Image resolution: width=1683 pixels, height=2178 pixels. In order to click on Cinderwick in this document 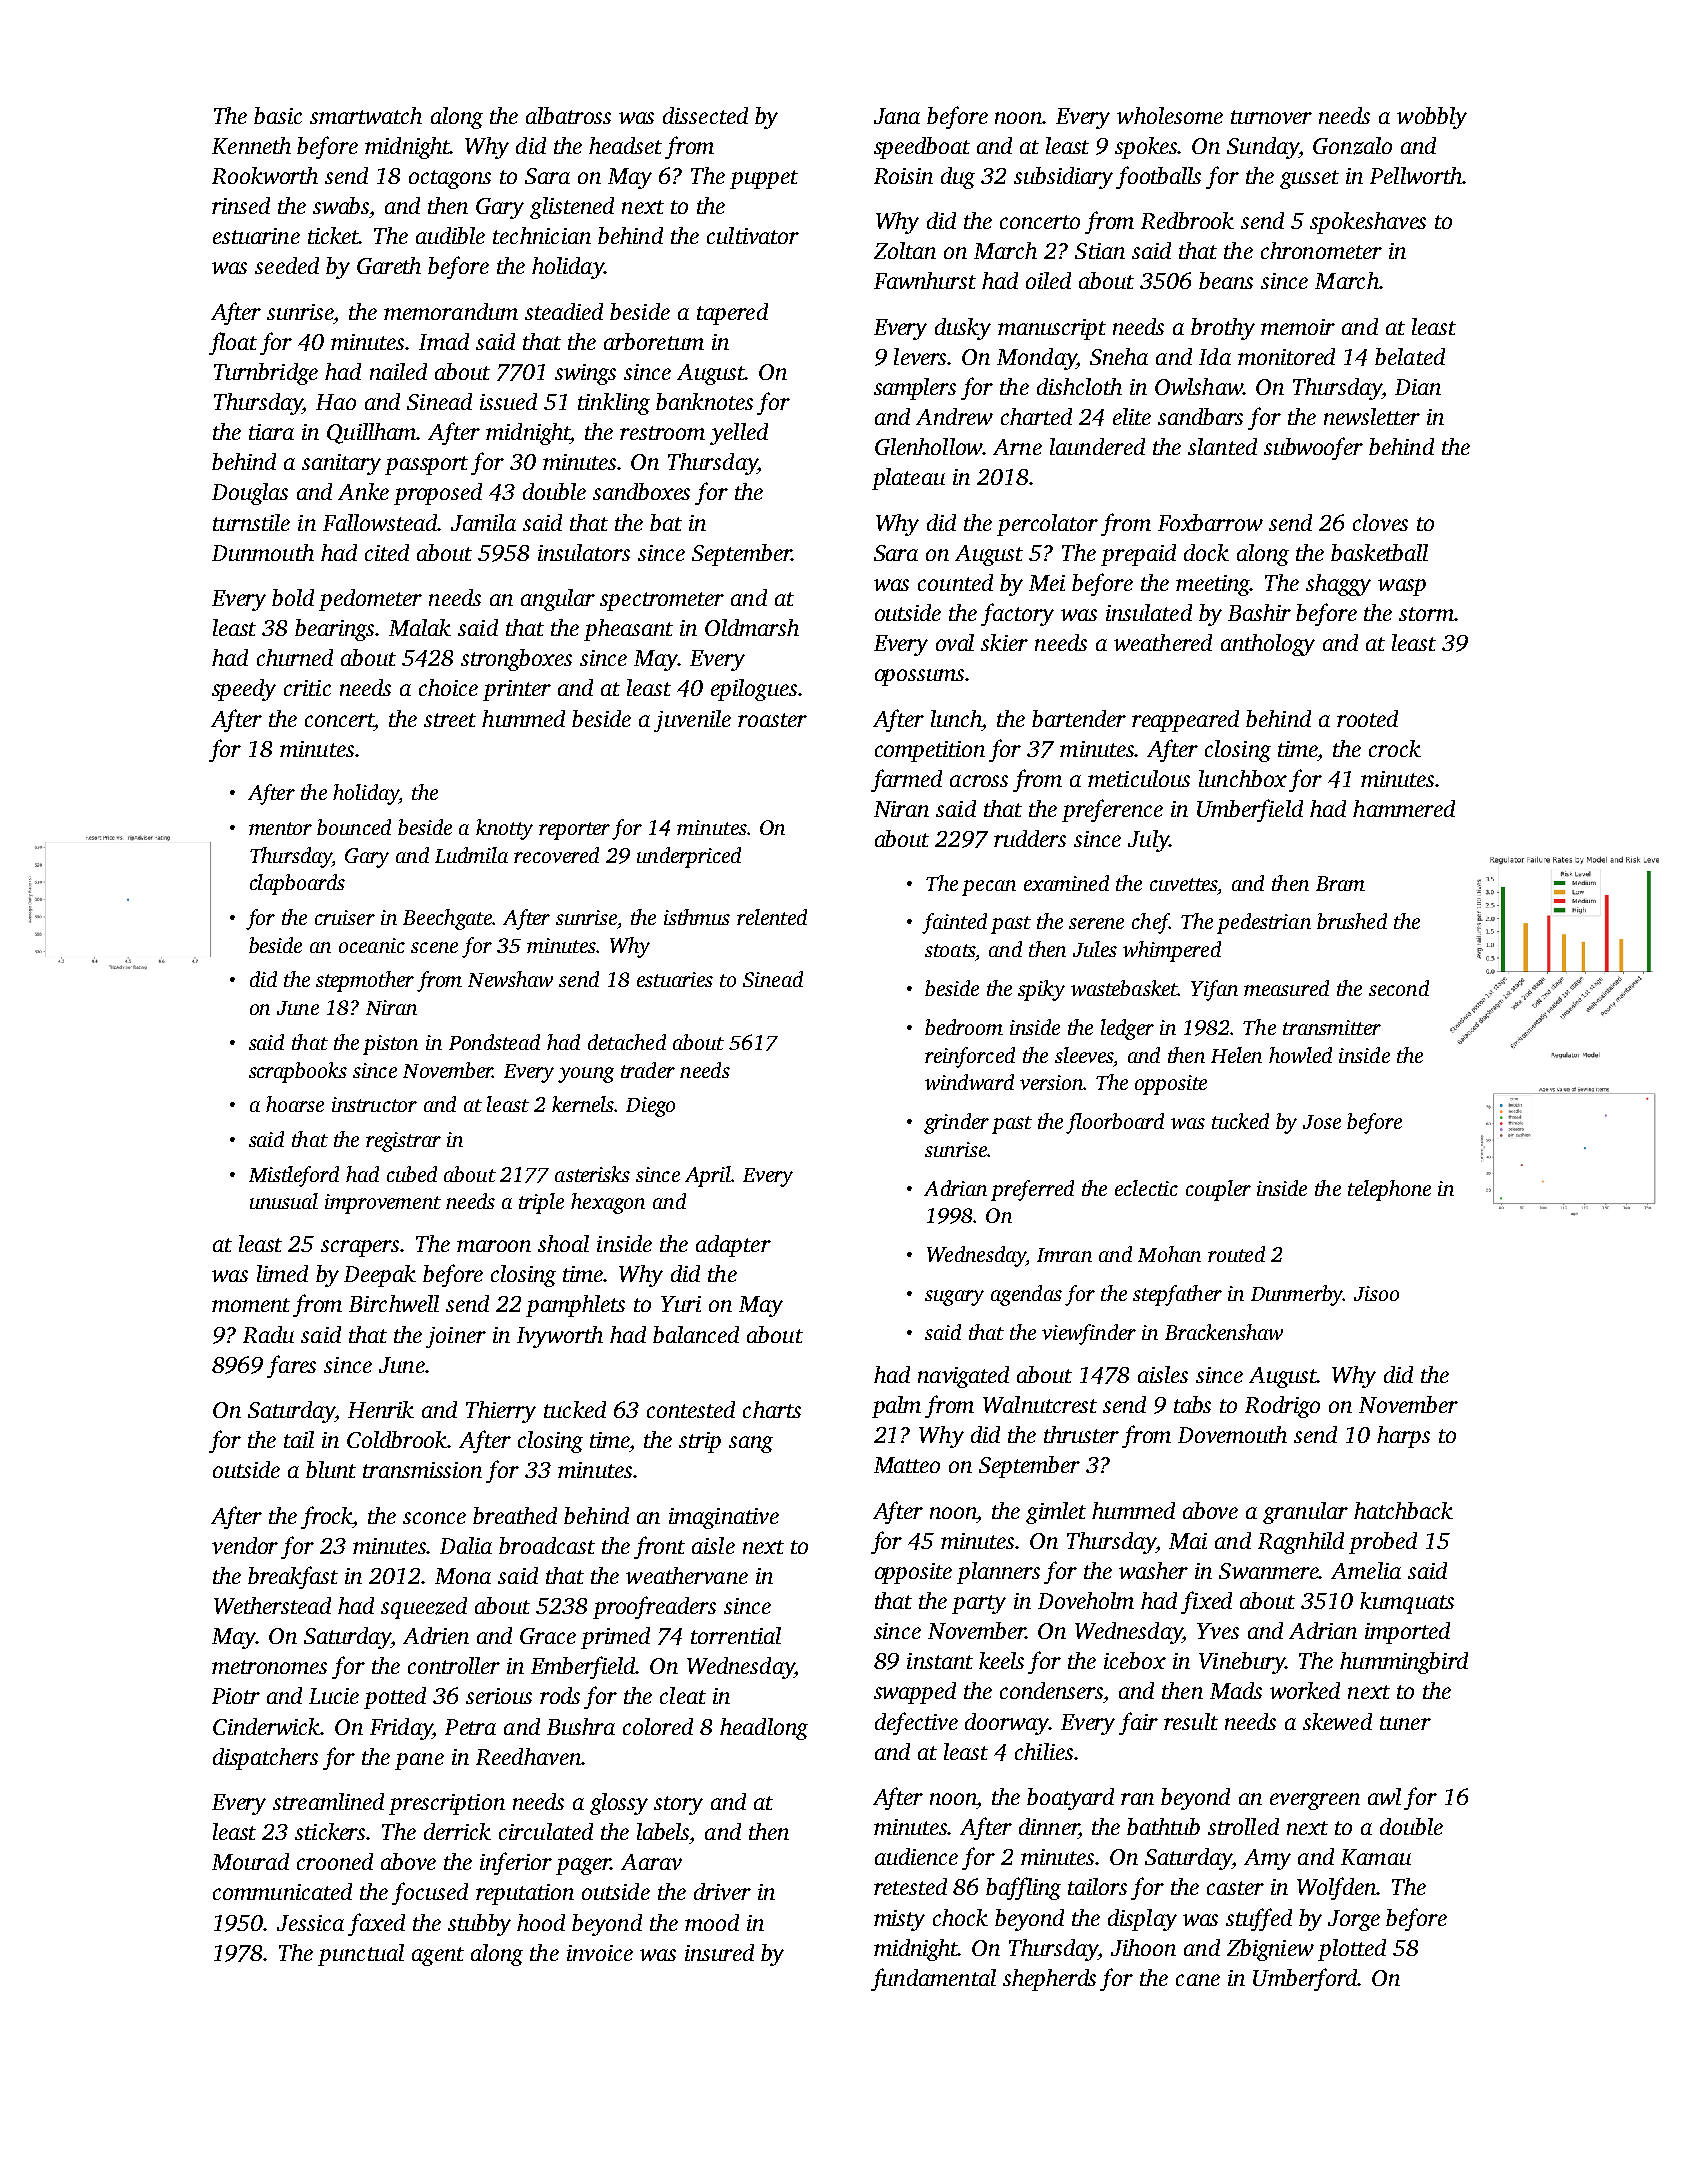, I will do `click(267, 1726)`.
